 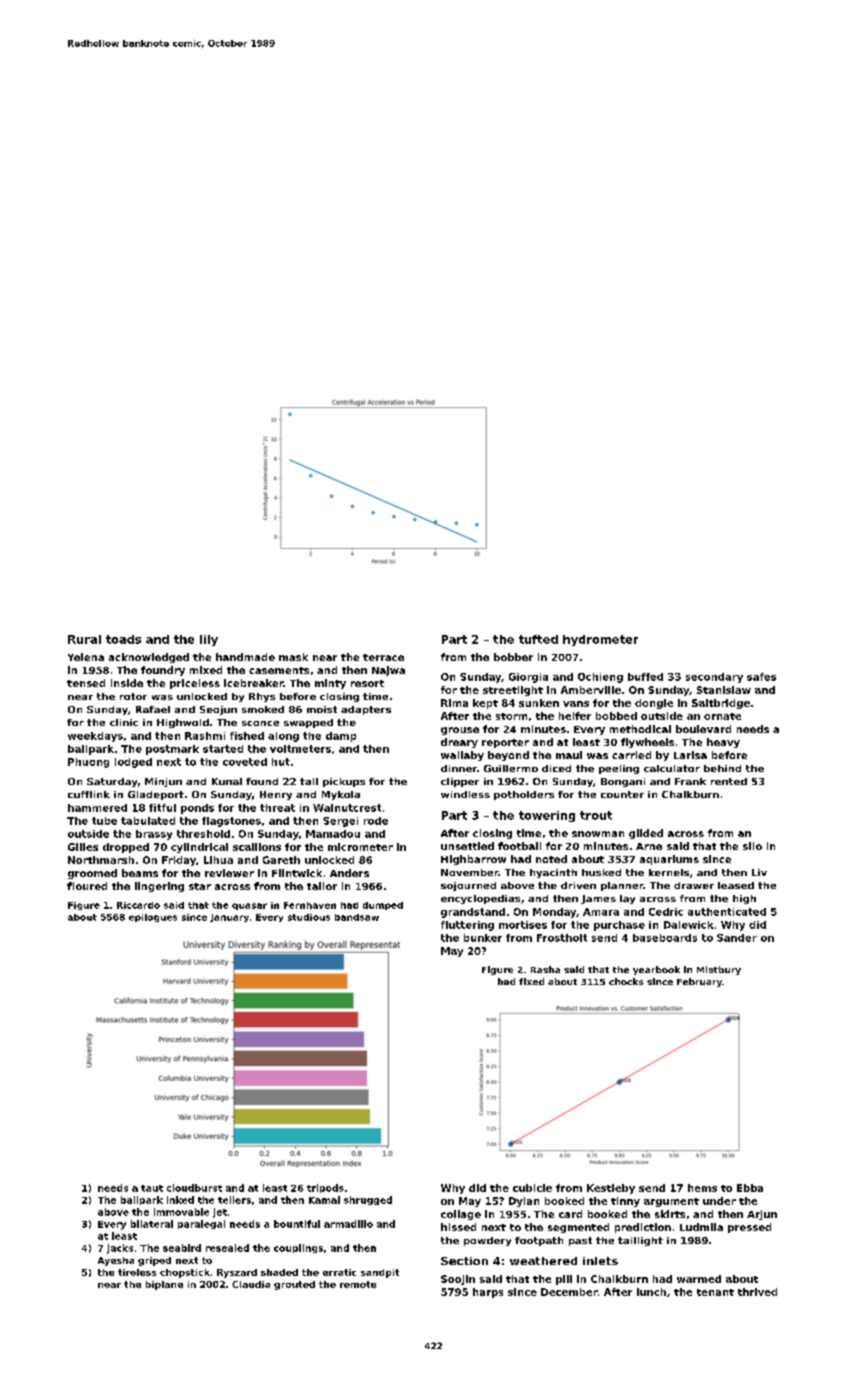 I want to click on hems, so click(x=702, y=1188).
